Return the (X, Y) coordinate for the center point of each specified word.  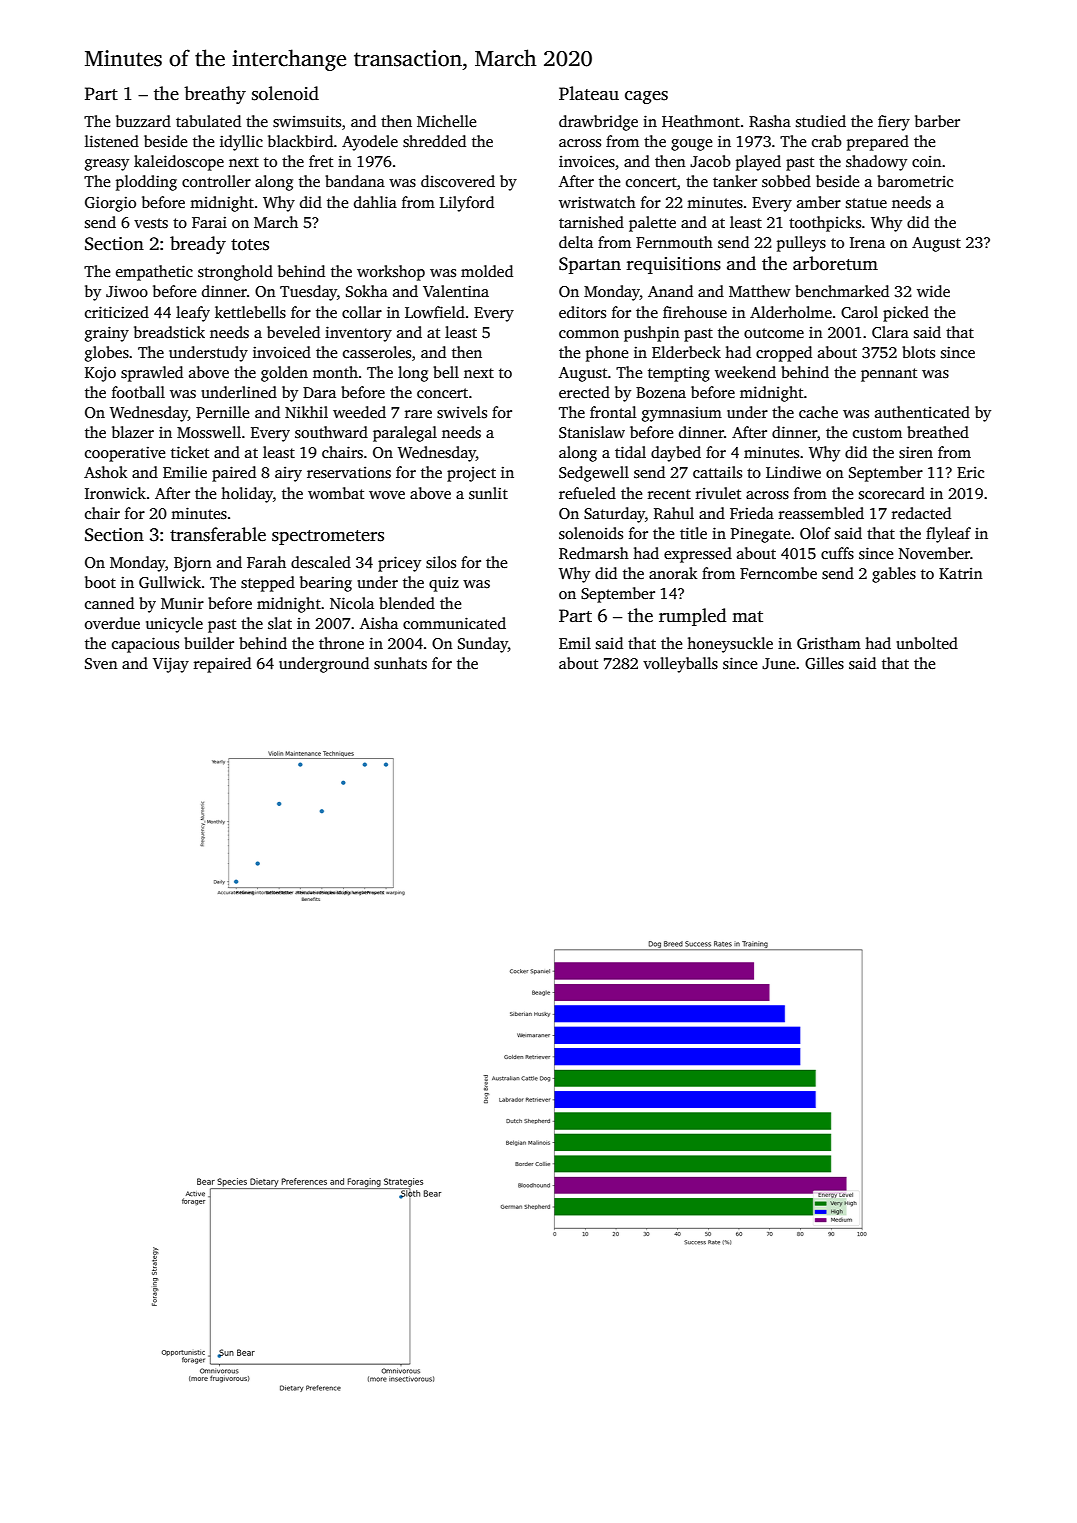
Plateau (589, 93)
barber (937, 121)
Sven (101, 664)
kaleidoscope (179, 163)
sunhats (400, 663)
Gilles (824, 663)
